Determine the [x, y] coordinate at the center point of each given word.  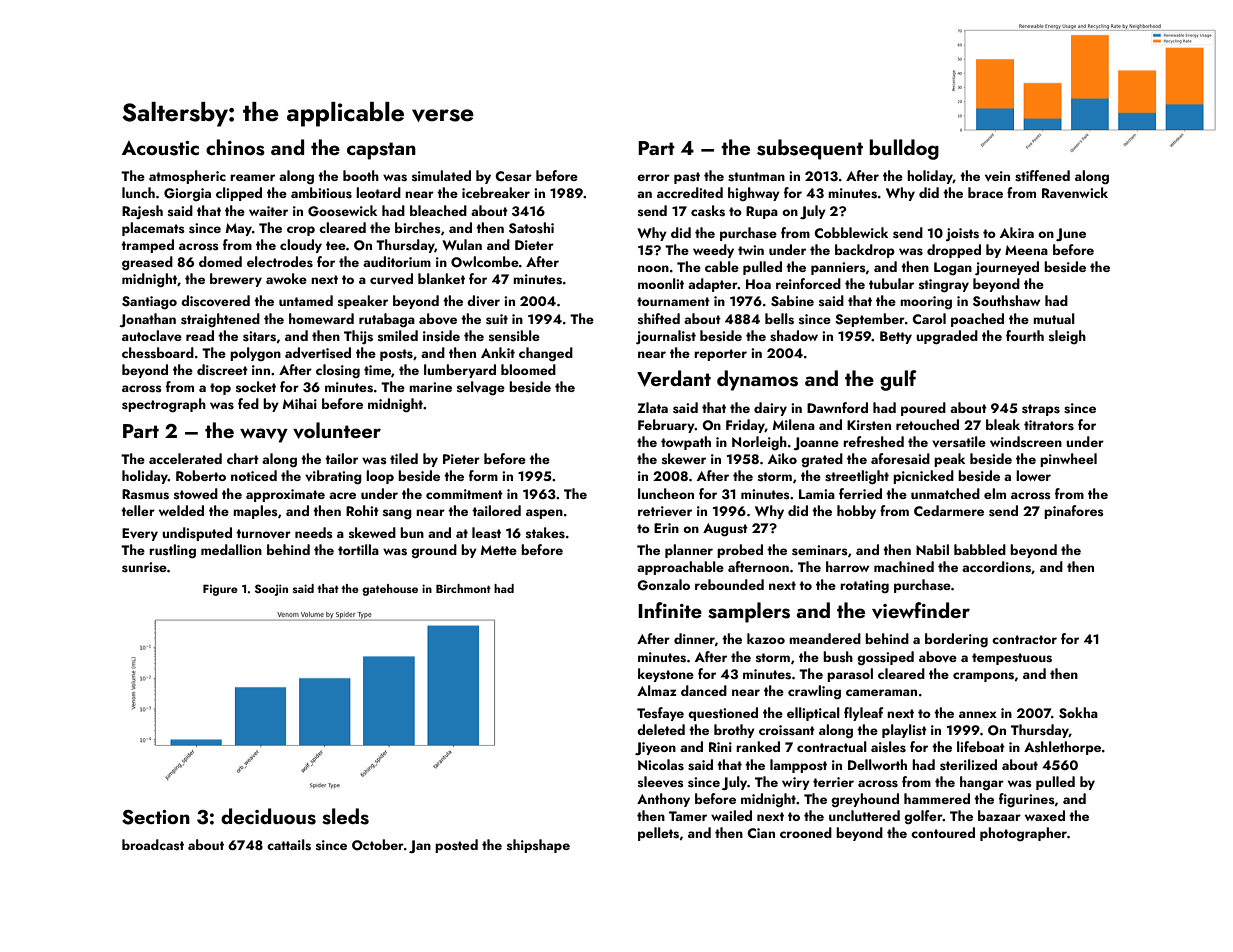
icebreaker [496, 192]
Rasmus [145, 494]
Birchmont [463, 588]
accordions [996, 567]
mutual [1054, 318]
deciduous [268, 816]
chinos [235, 147]
